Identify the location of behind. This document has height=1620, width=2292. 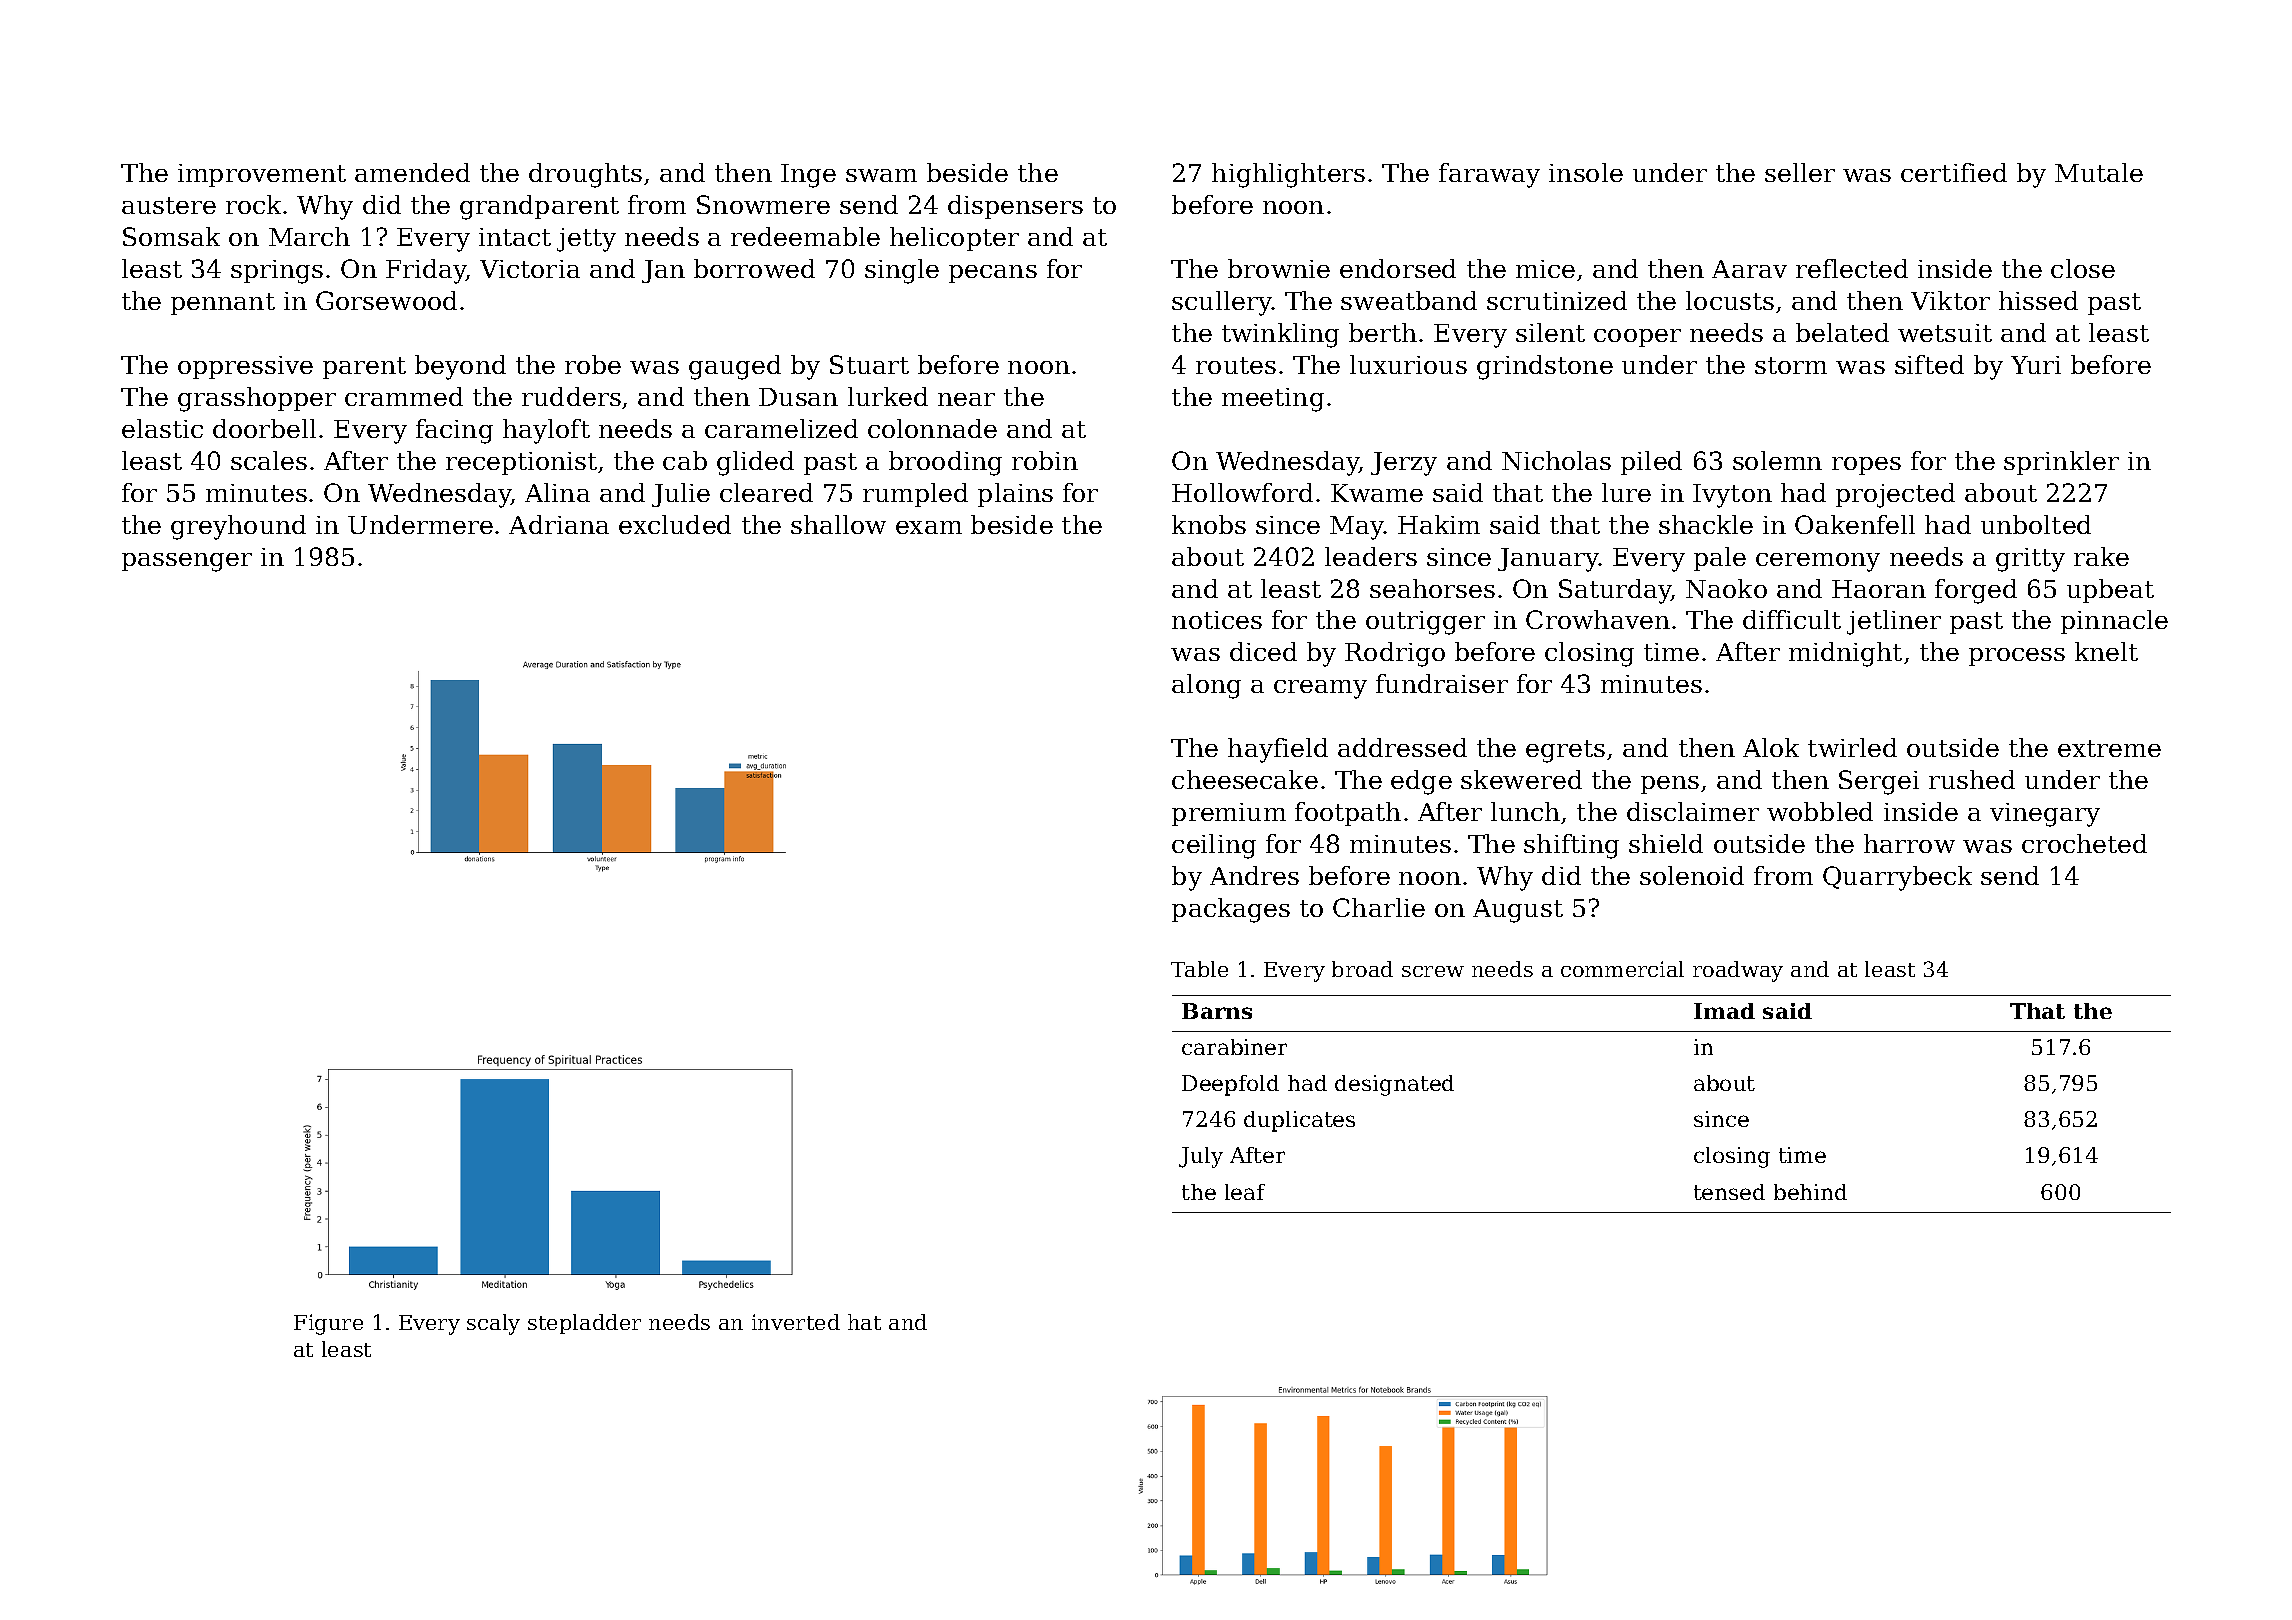
(1810, 1192).
